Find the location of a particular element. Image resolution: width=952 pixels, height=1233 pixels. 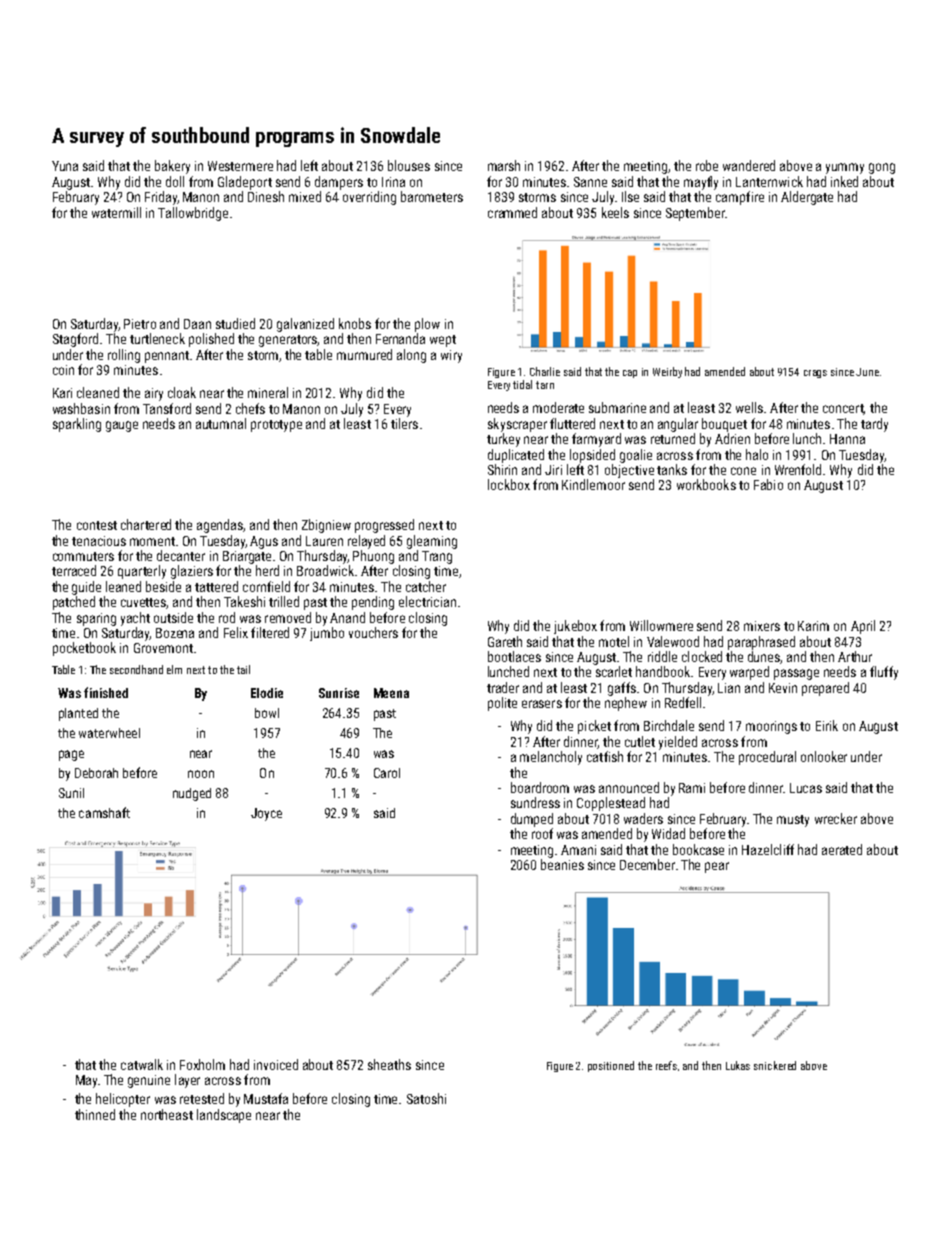

bootlaces is located at coordinates (514, 656).
